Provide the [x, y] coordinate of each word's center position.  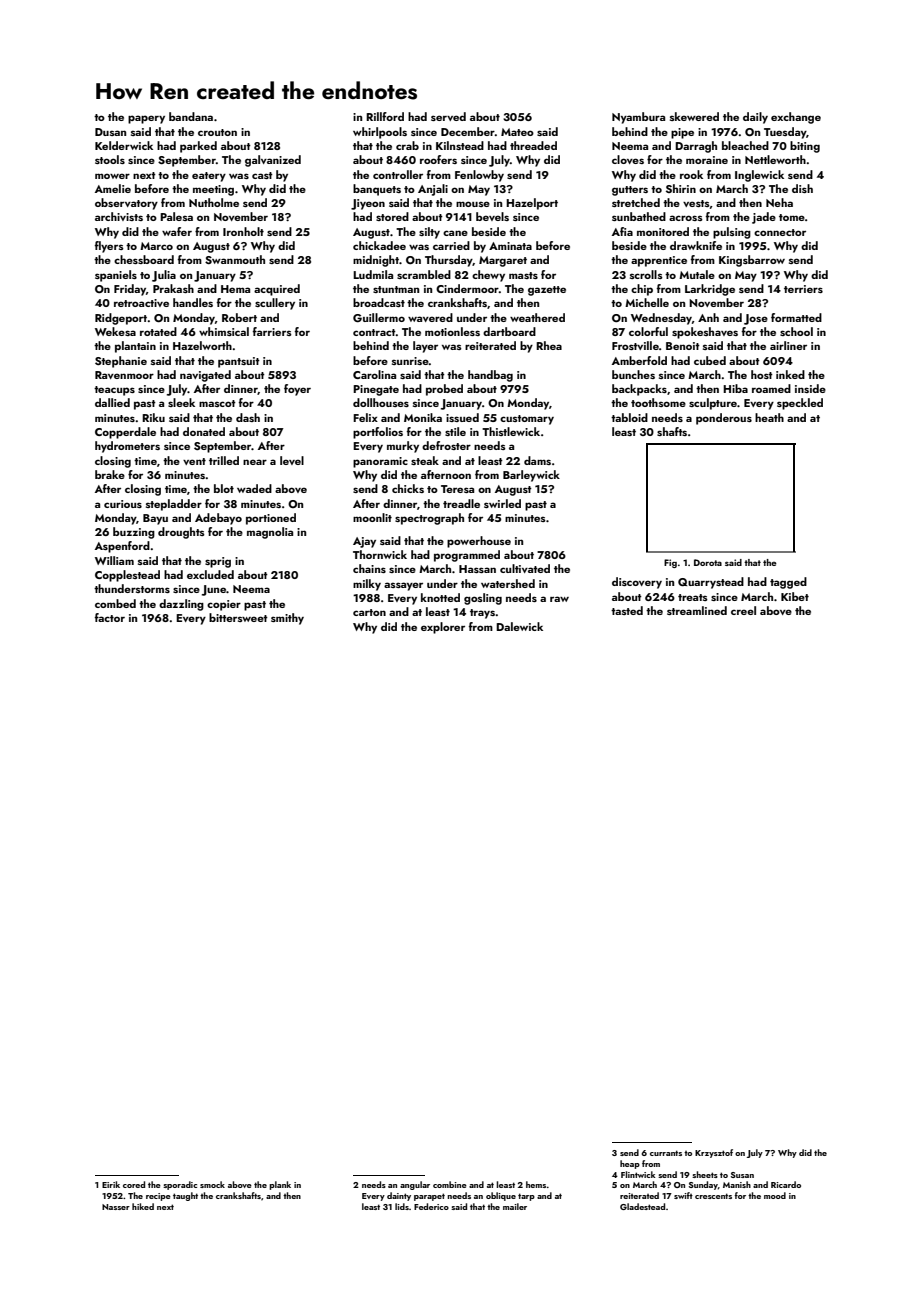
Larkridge [710, 290]
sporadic [180, 1185]
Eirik [111, 1184]
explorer [443, 628]
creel [743, 610]
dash [248, 417]
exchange [796, 118]
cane [455, 233]
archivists [119, 216]
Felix [365, 417]
